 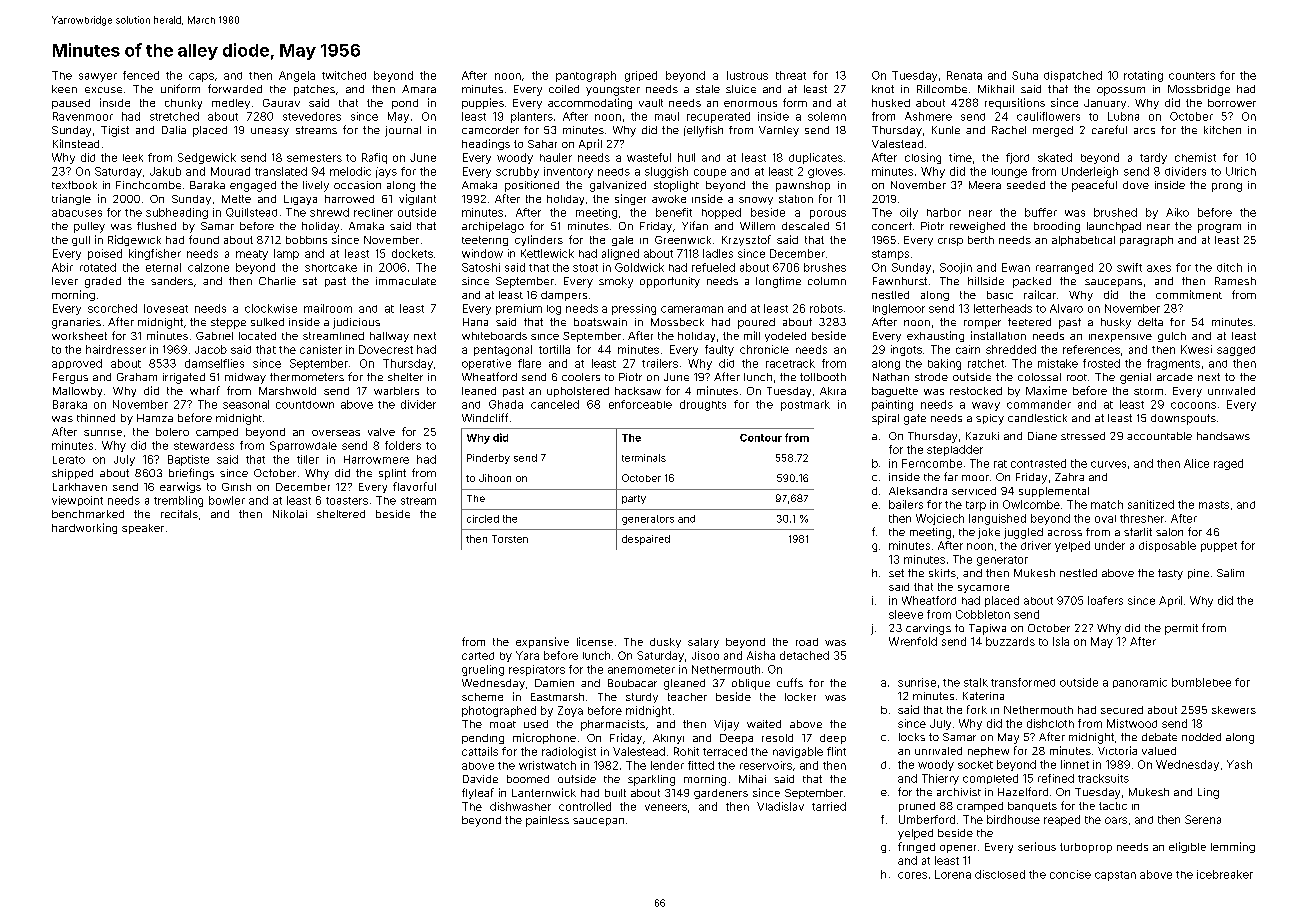 What do you see at coordinates (547, 821) in the screenshot?
I see `painless` at bounding box center [547, 821].
